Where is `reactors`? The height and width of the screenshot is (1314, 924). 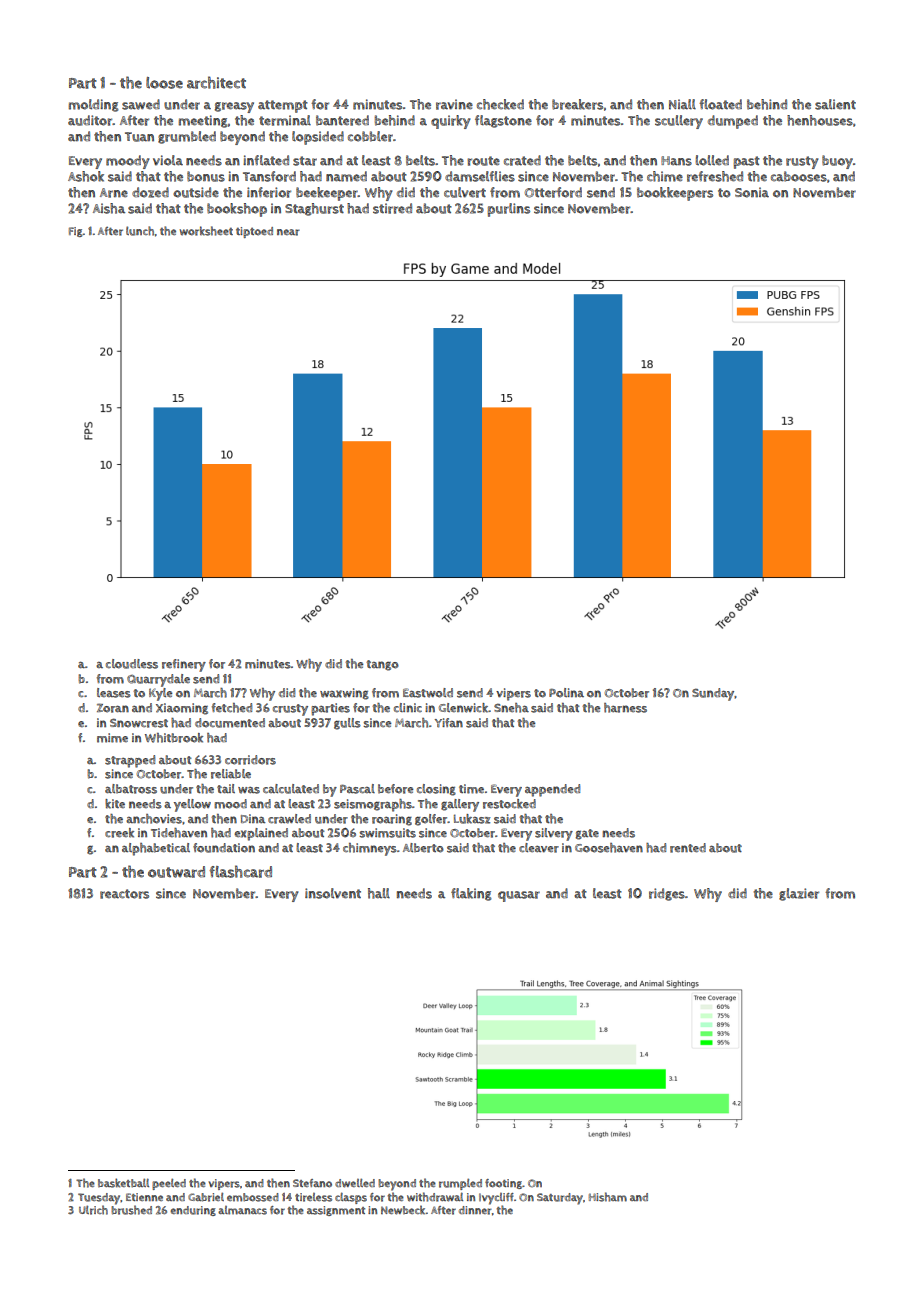
reactors is located at coordinates (124, 894).
